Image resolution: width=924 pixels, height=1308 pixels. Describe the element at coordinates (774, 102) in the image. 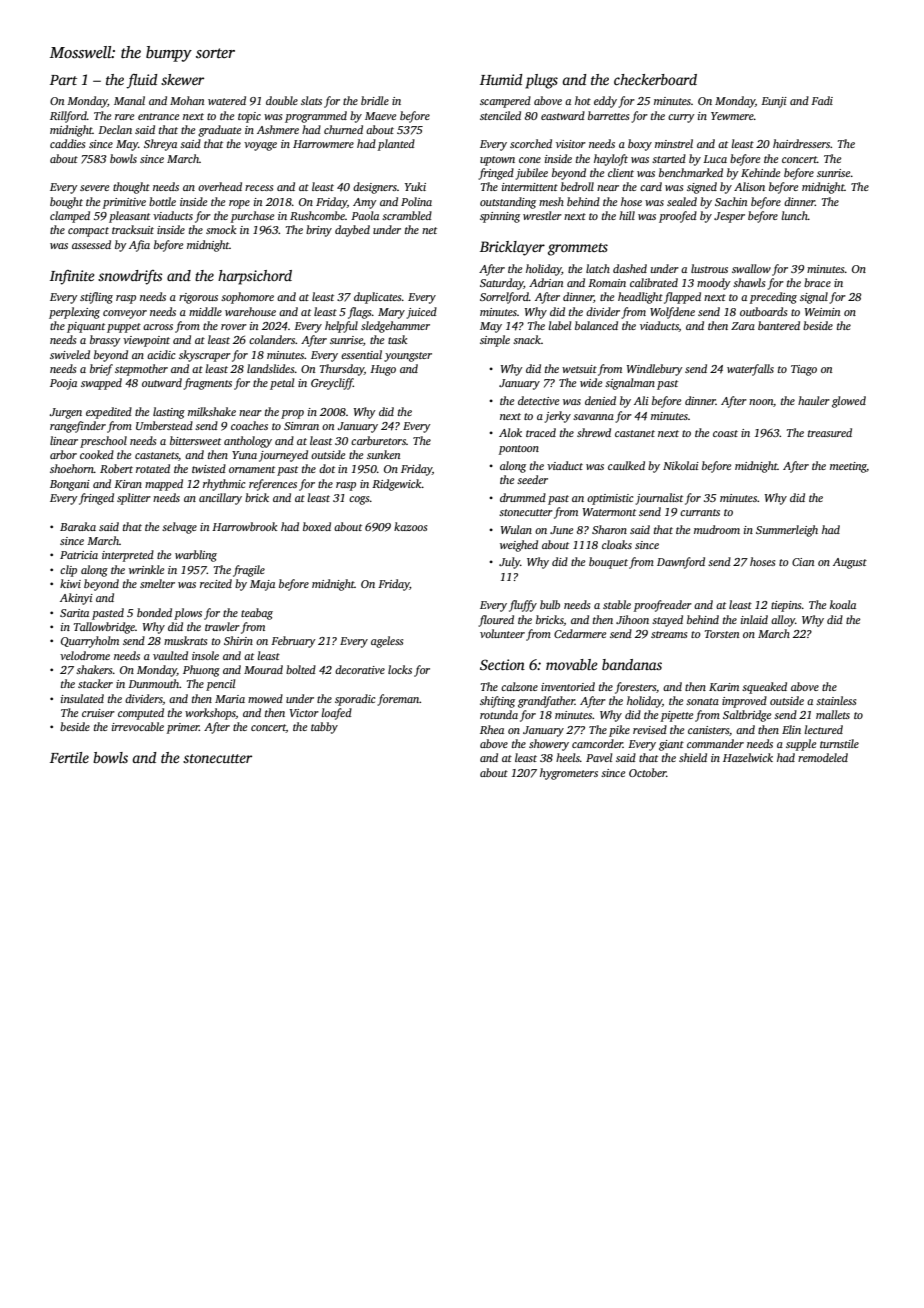

I see `Eunji` at that location.
